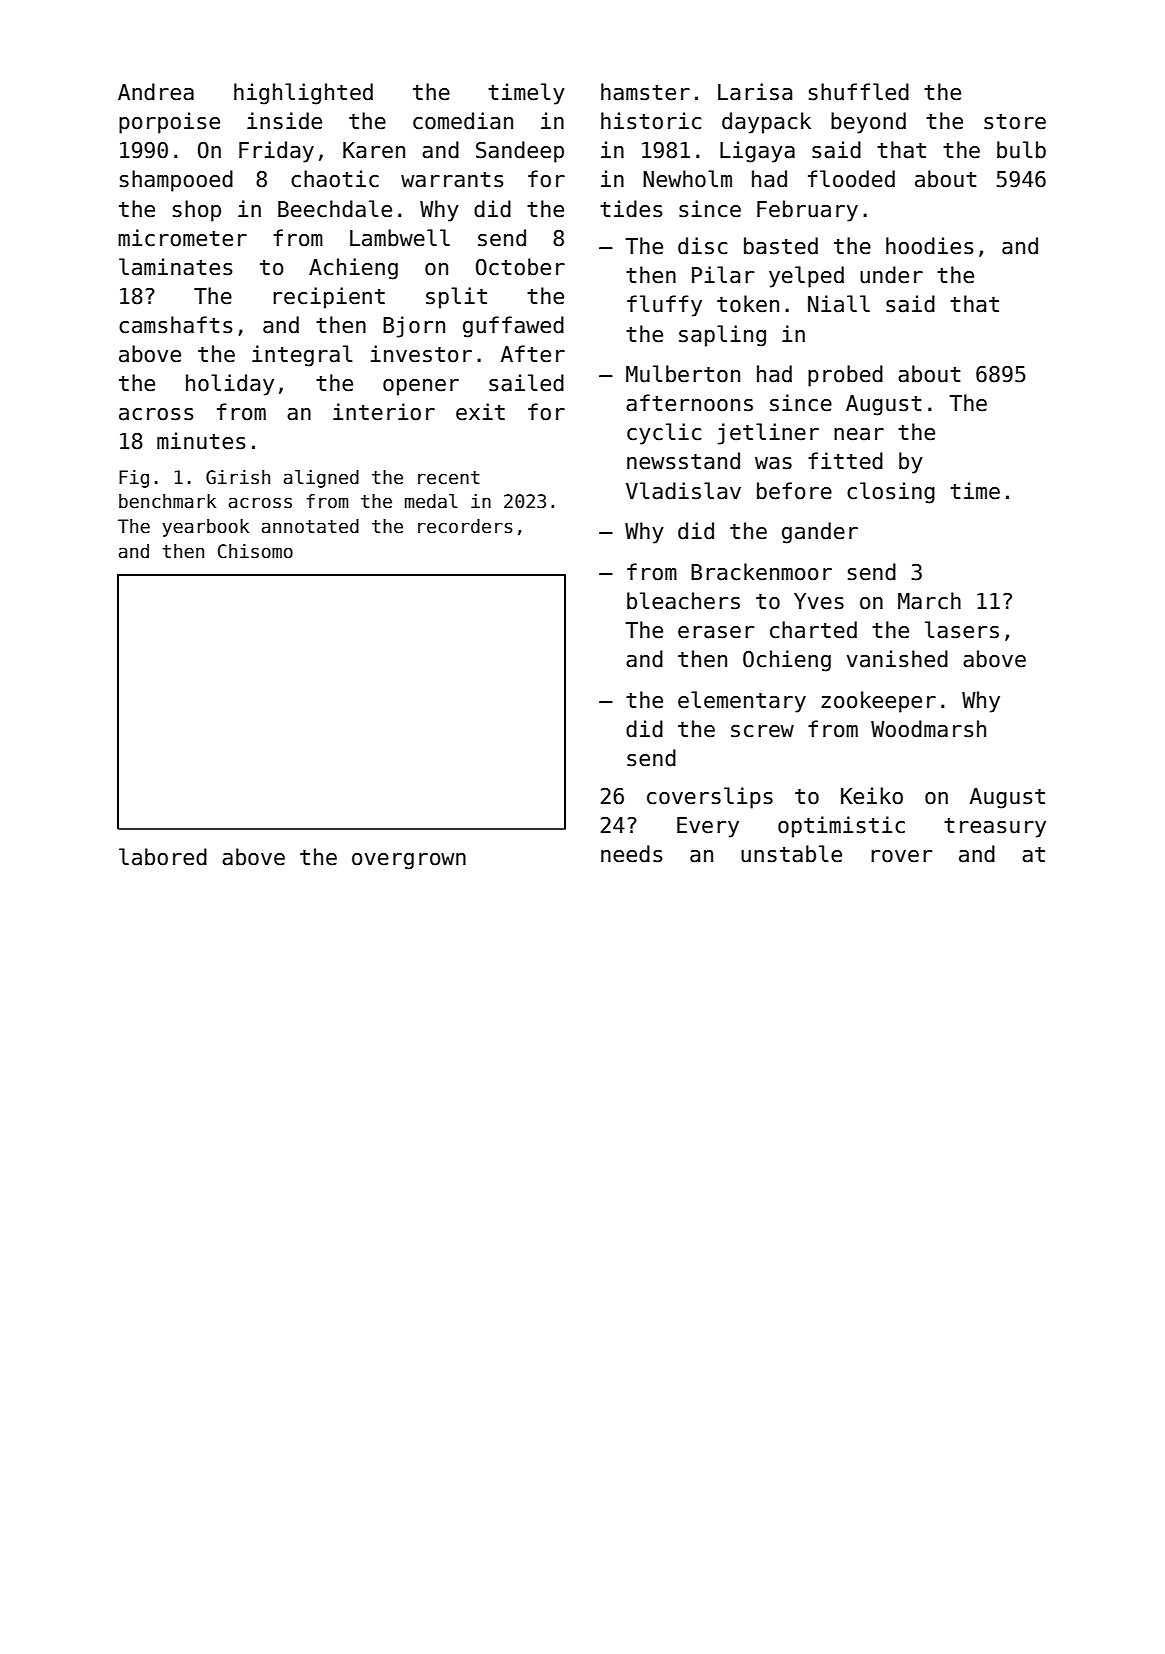  What do you see at coordinates (526, 383) in the image?
I see `sailed` at bounding box center [526, 383].
